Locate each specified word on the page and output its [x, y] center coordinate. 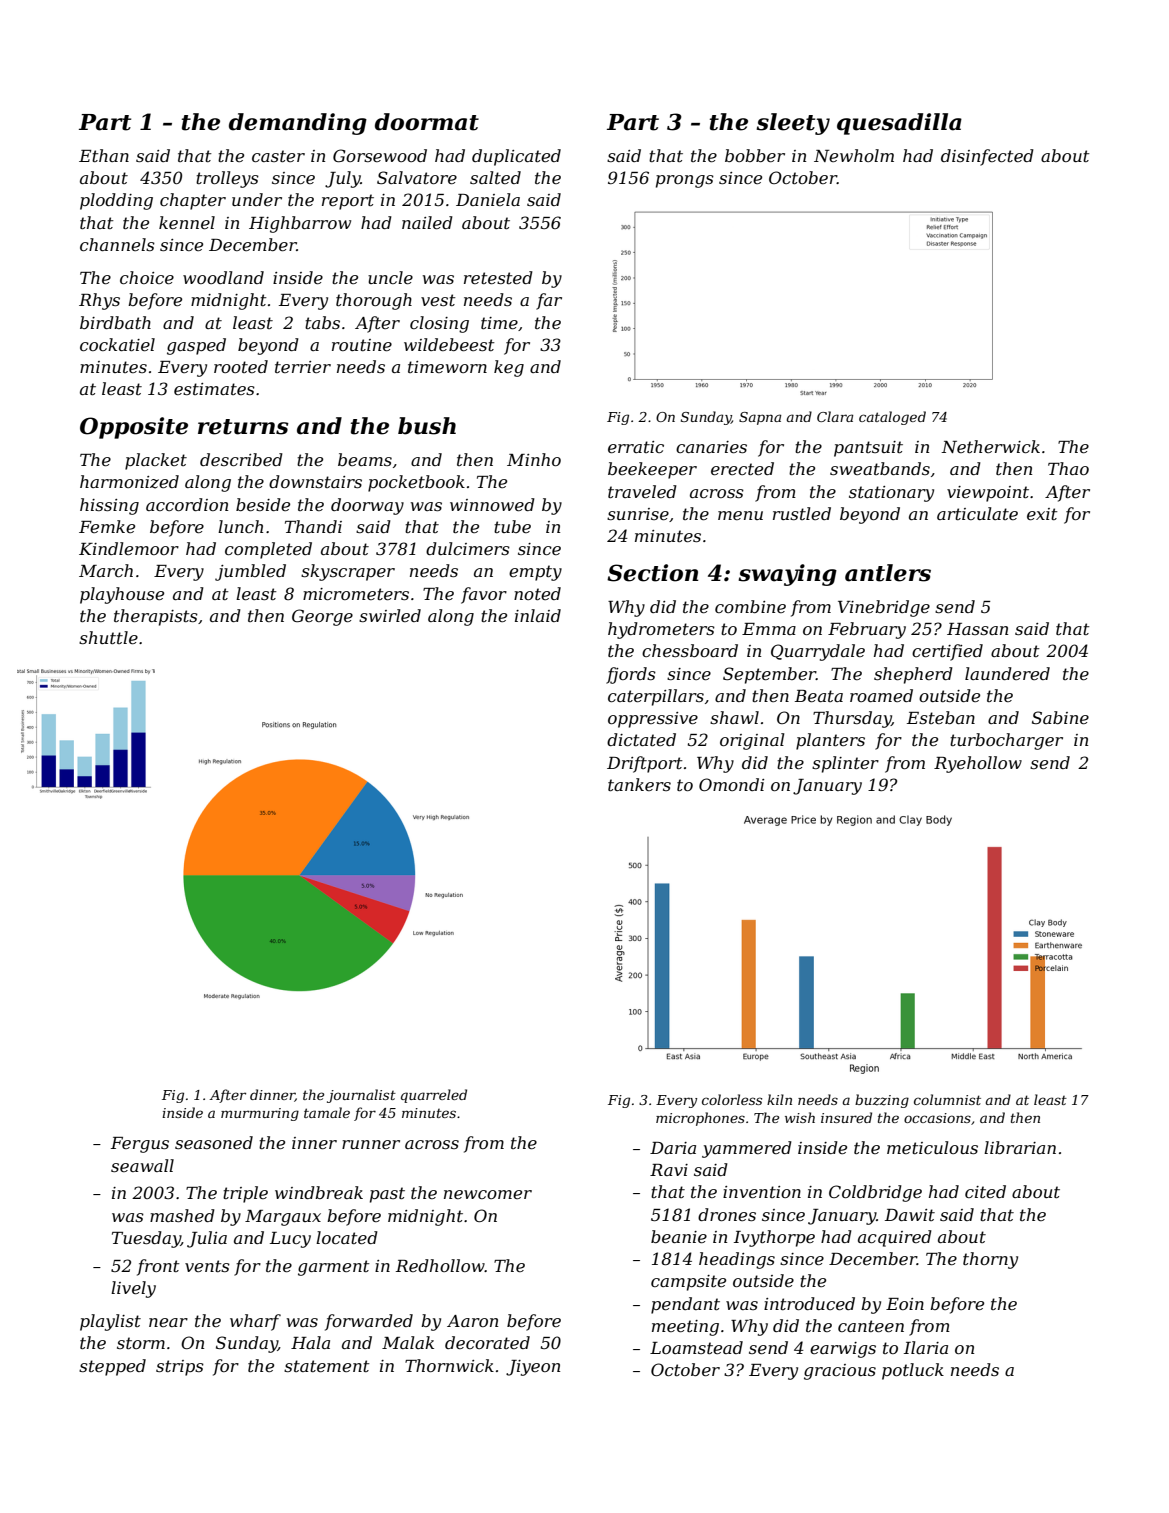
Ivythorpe [774, 1238]
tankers [639, 784]
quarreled [434, 1096]
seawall [142, 1165]
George [322, 617]
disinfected [987, 157]
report [348, 202]
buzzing [882, 1101]
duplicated [516, 157]
